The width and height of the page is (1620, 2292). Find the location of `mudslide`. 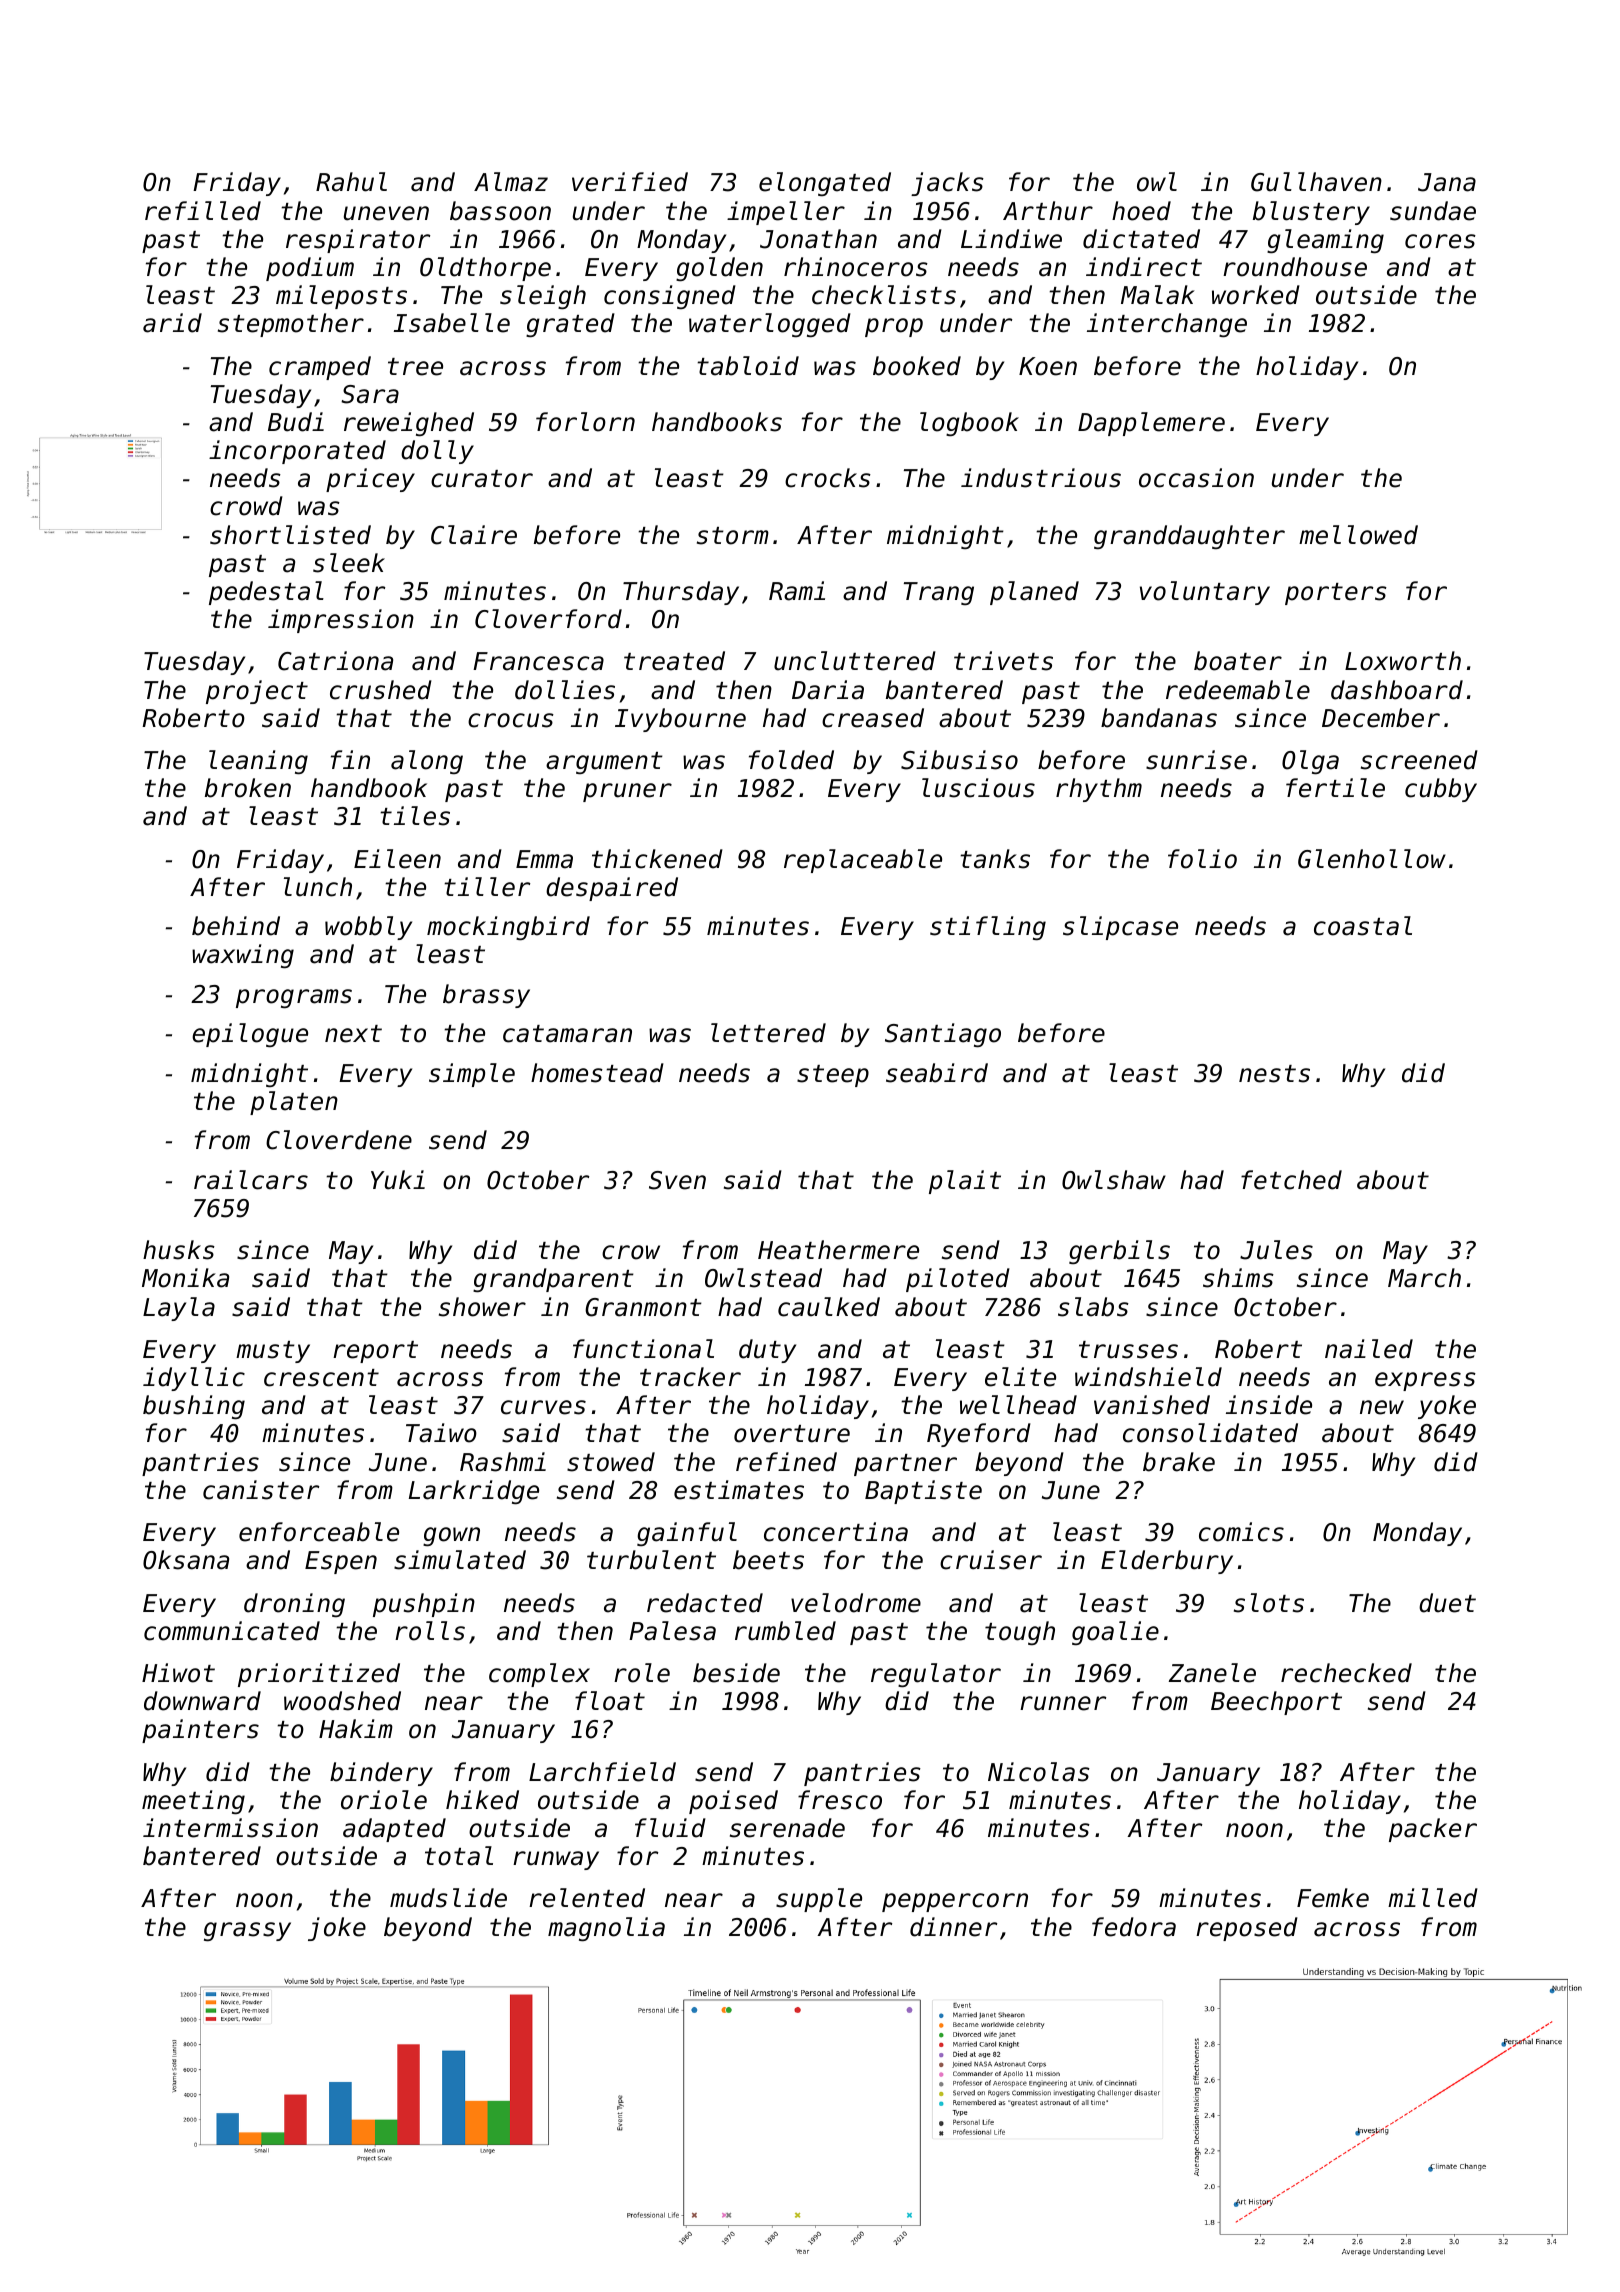

mudslide is located at coordinates (448, 1898).
